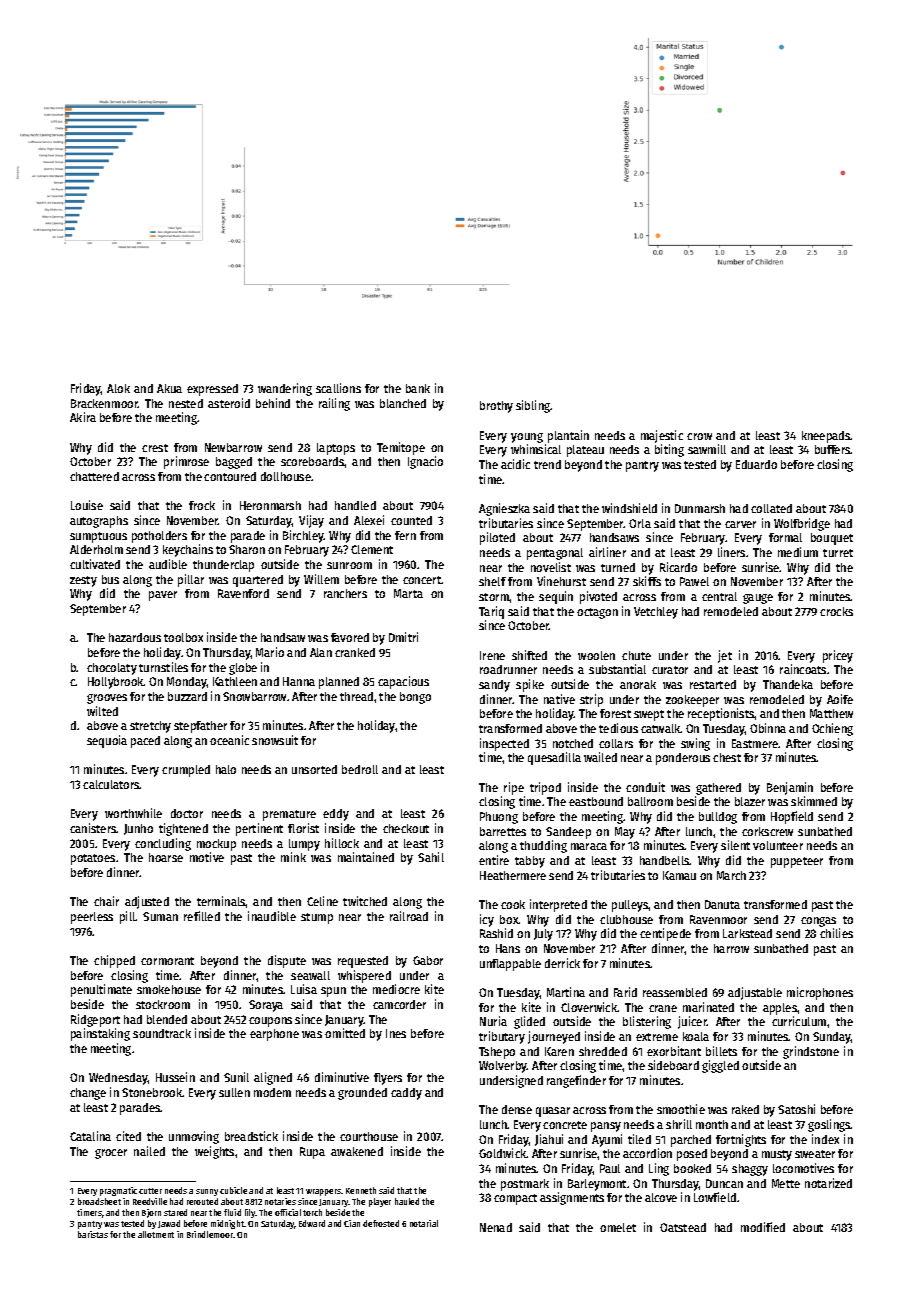 The width and height of the document is (924, 1308). What do you see at coordinates (763, 1227) in the document?
I see `modified` at bounding box center [763, 1227].
